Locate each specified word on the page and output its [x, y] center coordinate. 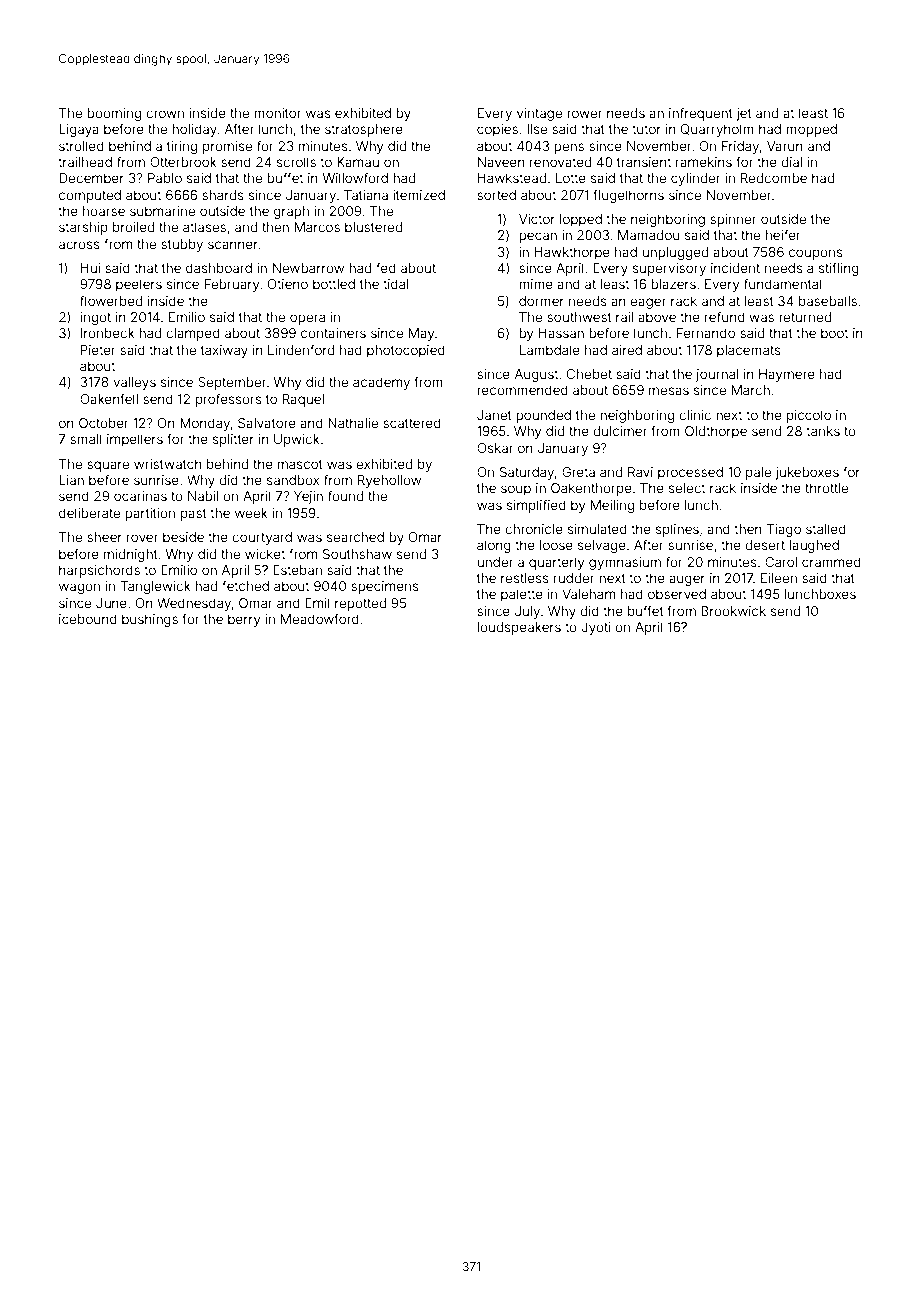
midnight [131, 555]
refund [725, 316]
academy [381, 383]
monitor [277, 113]
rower [584, 114]
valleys [134, 383]
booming [114, 114]
